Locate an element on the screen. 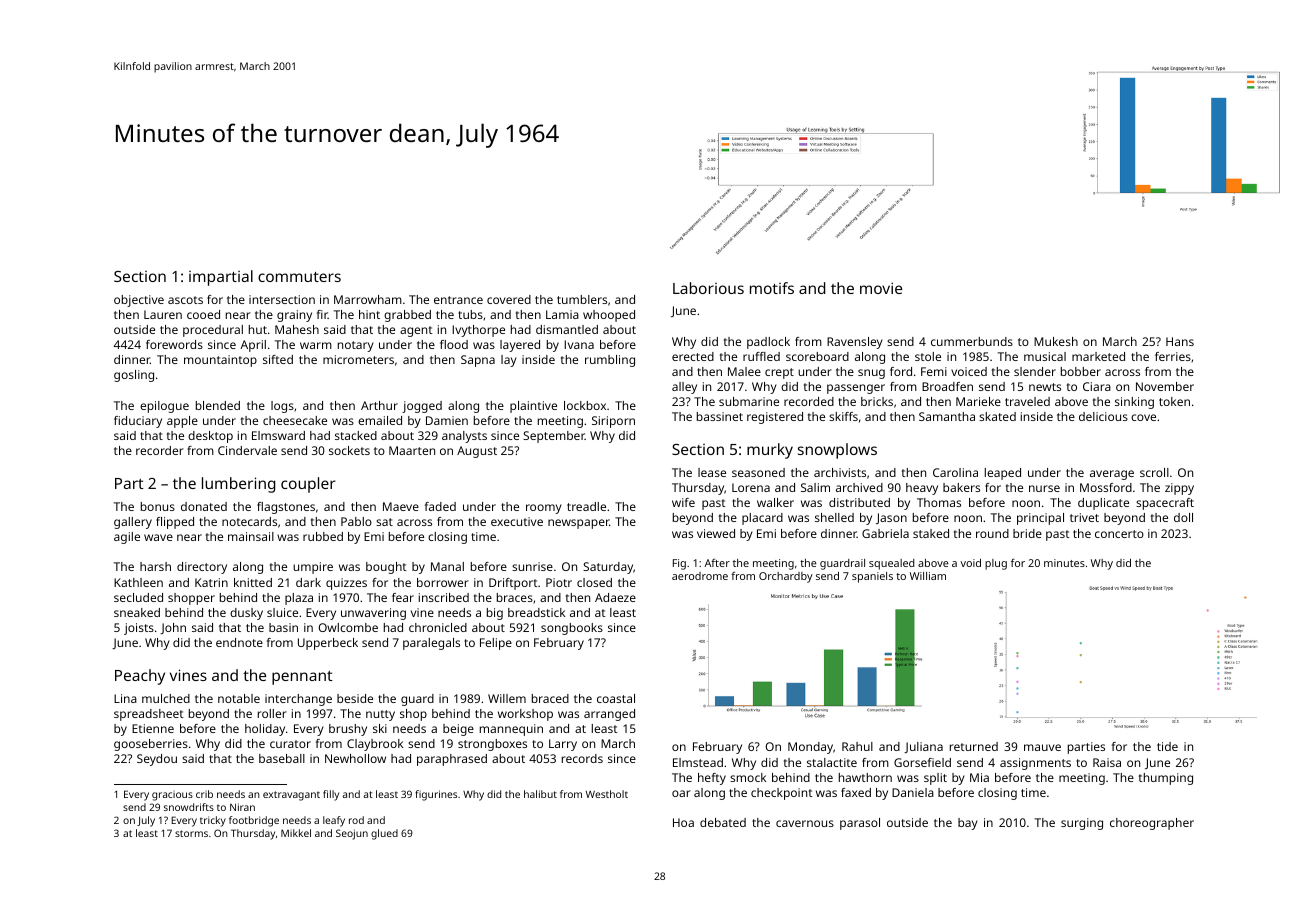 Image resolution: width=1308 pixels, height=924 pixels. bay is located at coordinates (968, 824).
